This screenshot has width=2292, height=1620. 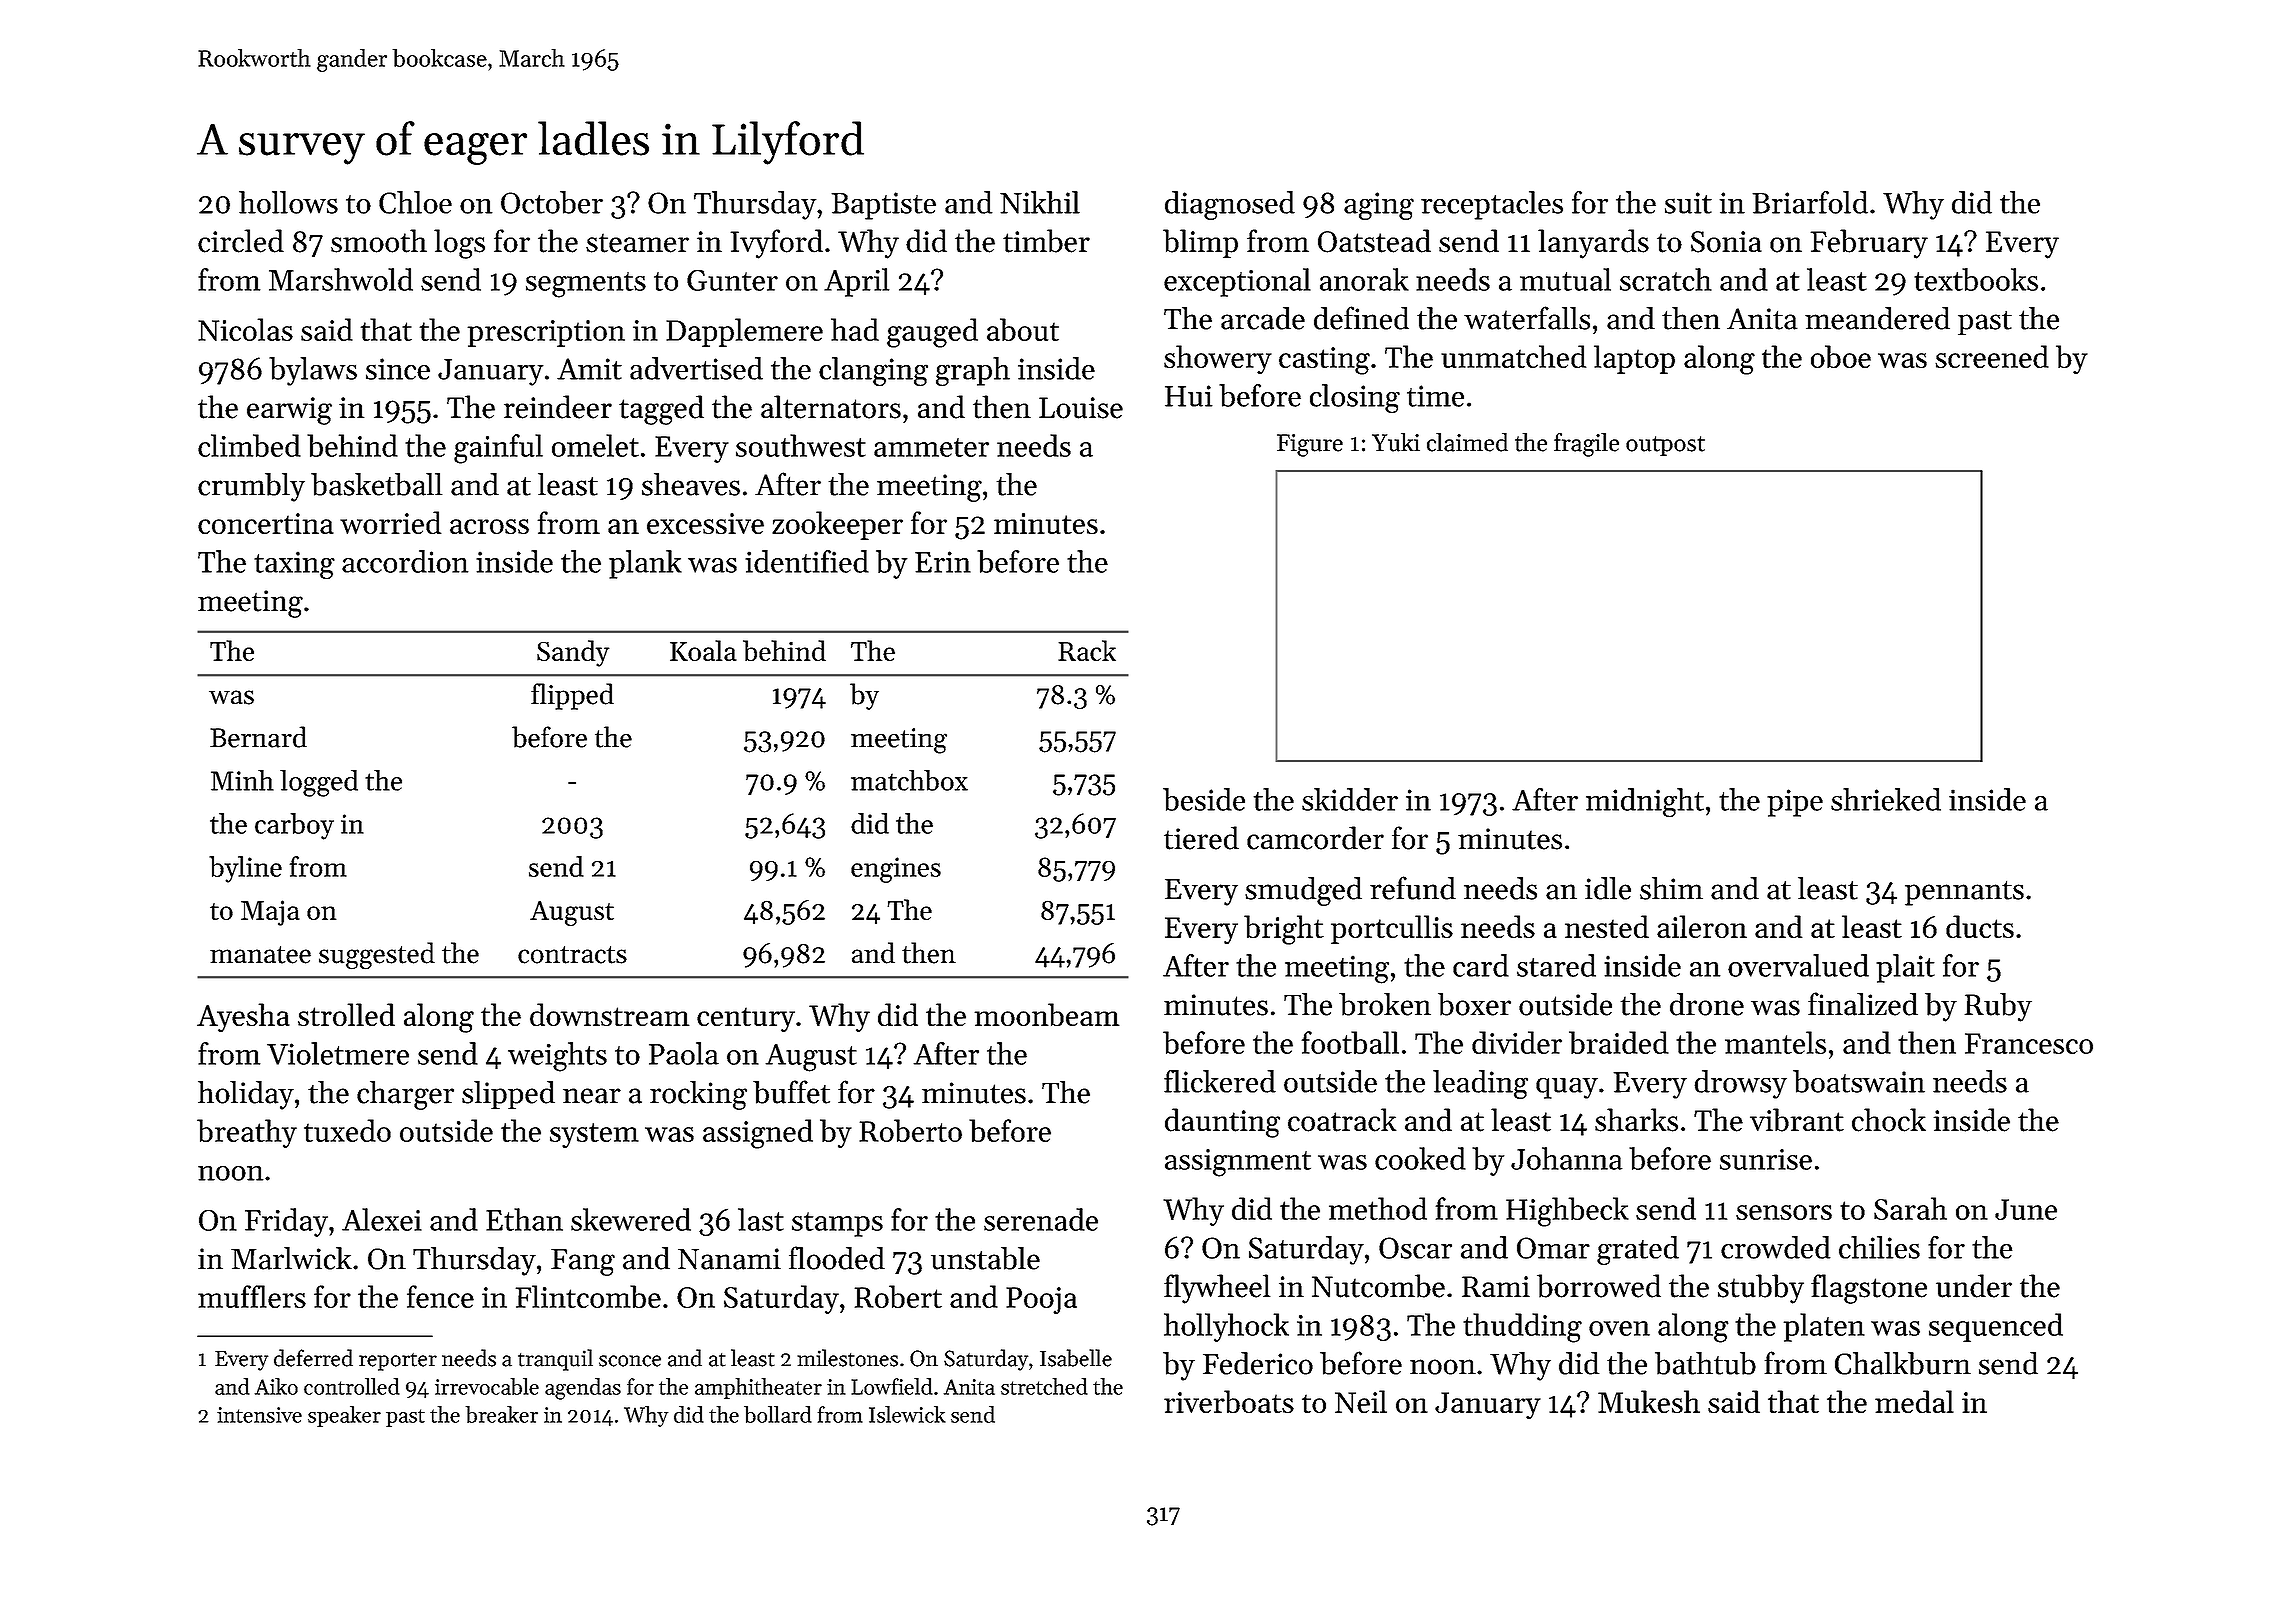 I want to click on zookeeper, so click(x=837, y=525).
